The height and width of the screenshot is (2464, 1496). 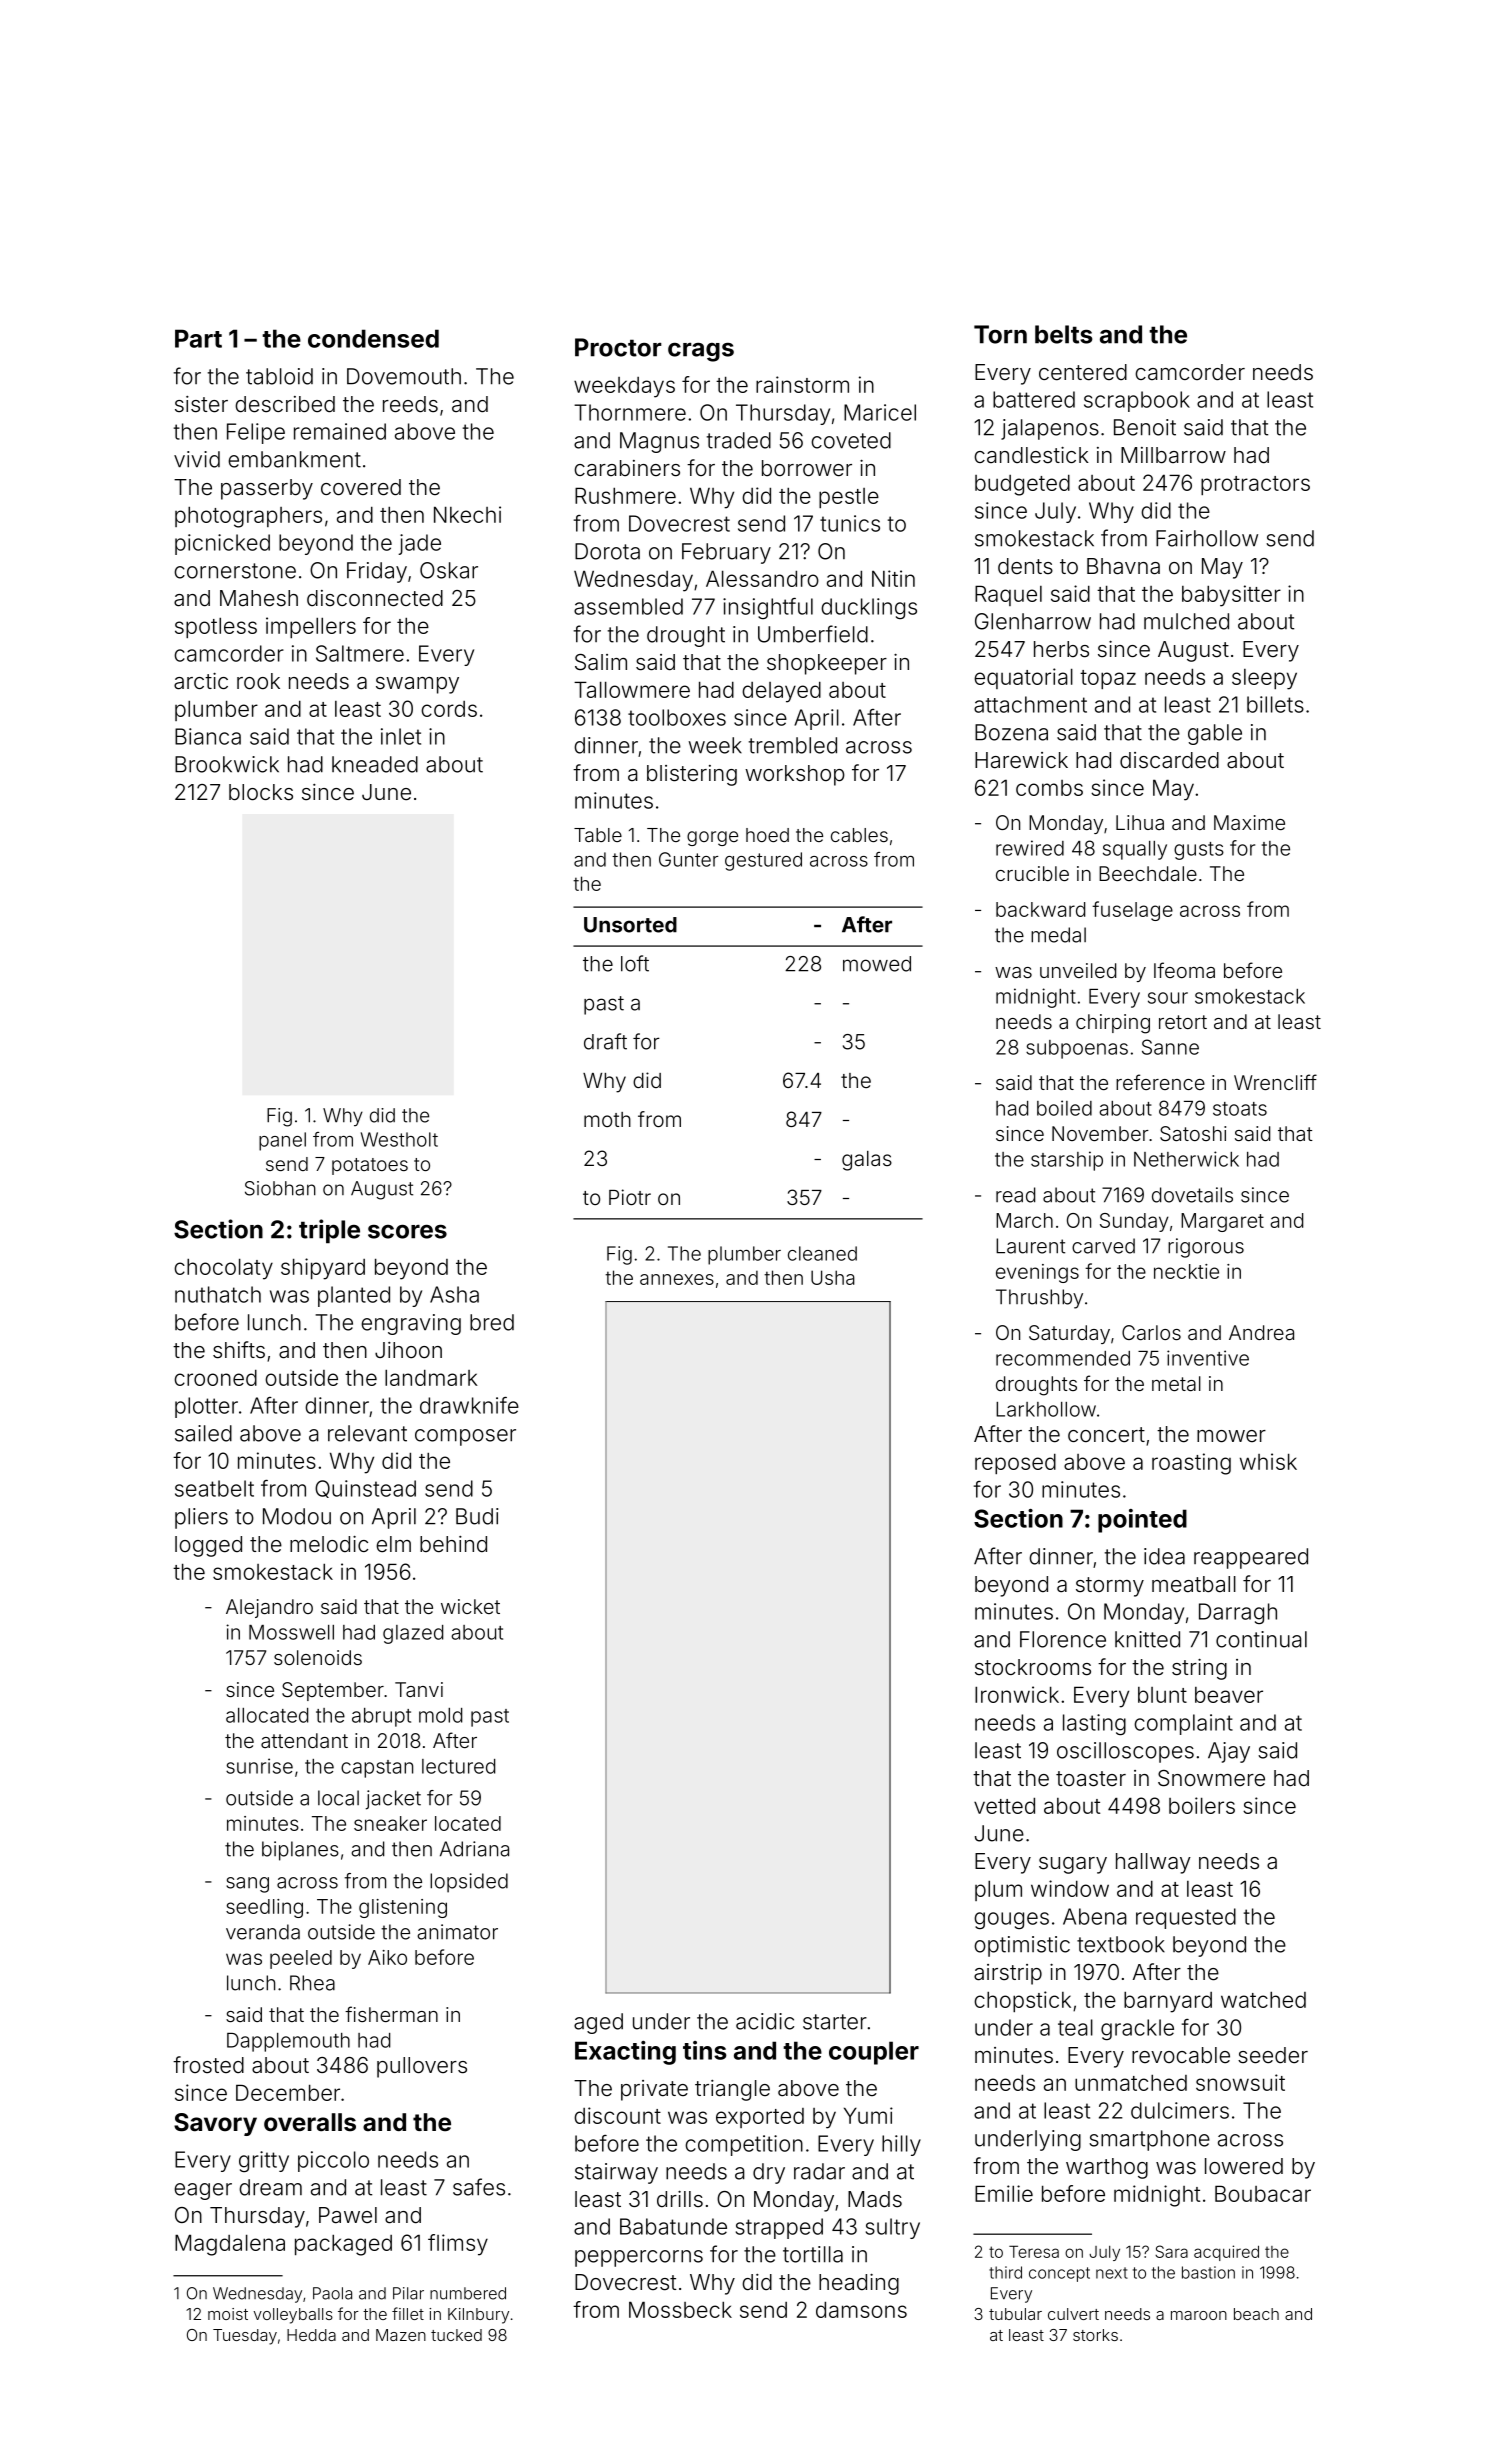 I want to click on Pawel, so click(x=348, y=2215).
